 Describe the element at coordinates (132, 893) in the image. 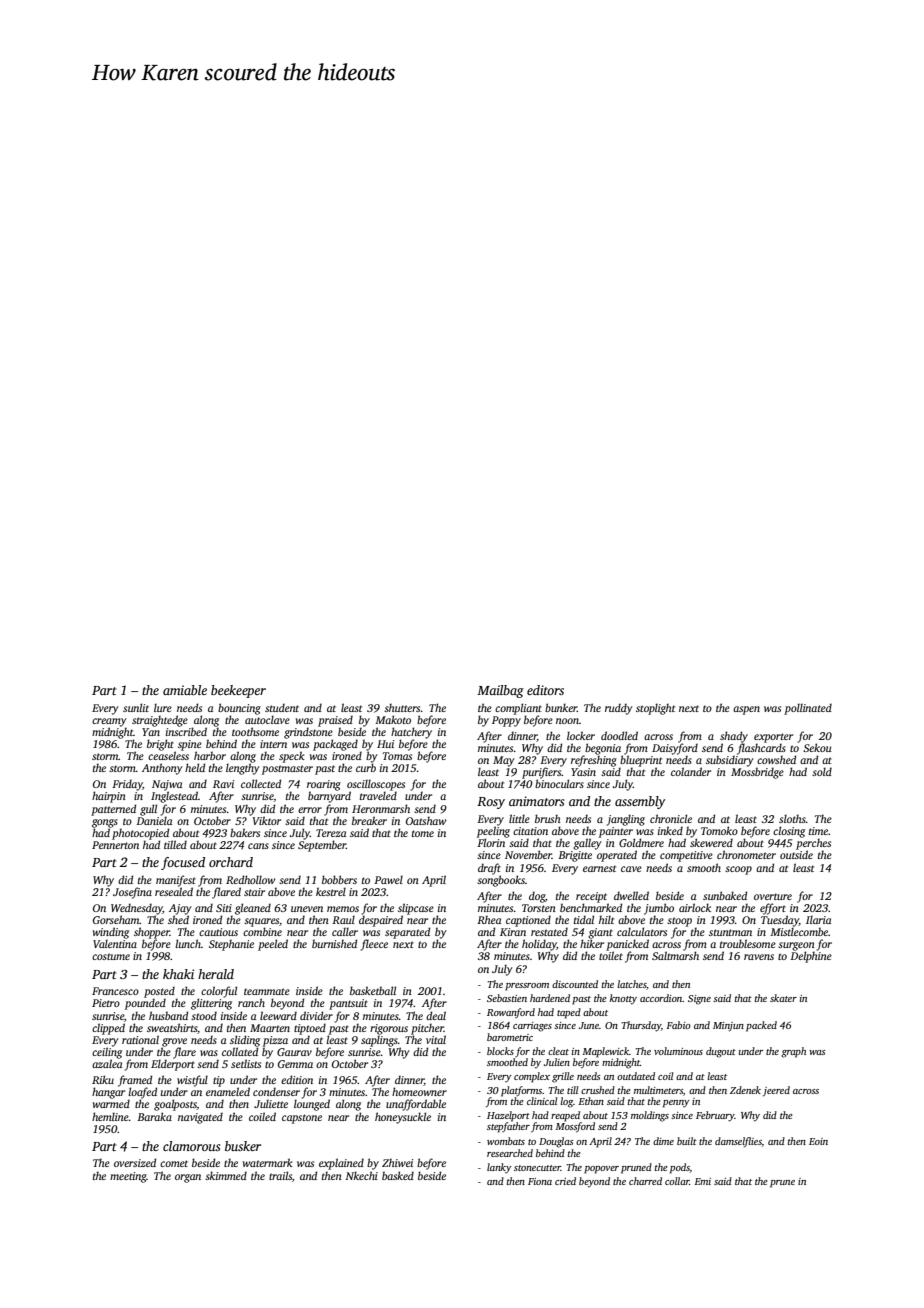

I see `Josefina` at that location.
